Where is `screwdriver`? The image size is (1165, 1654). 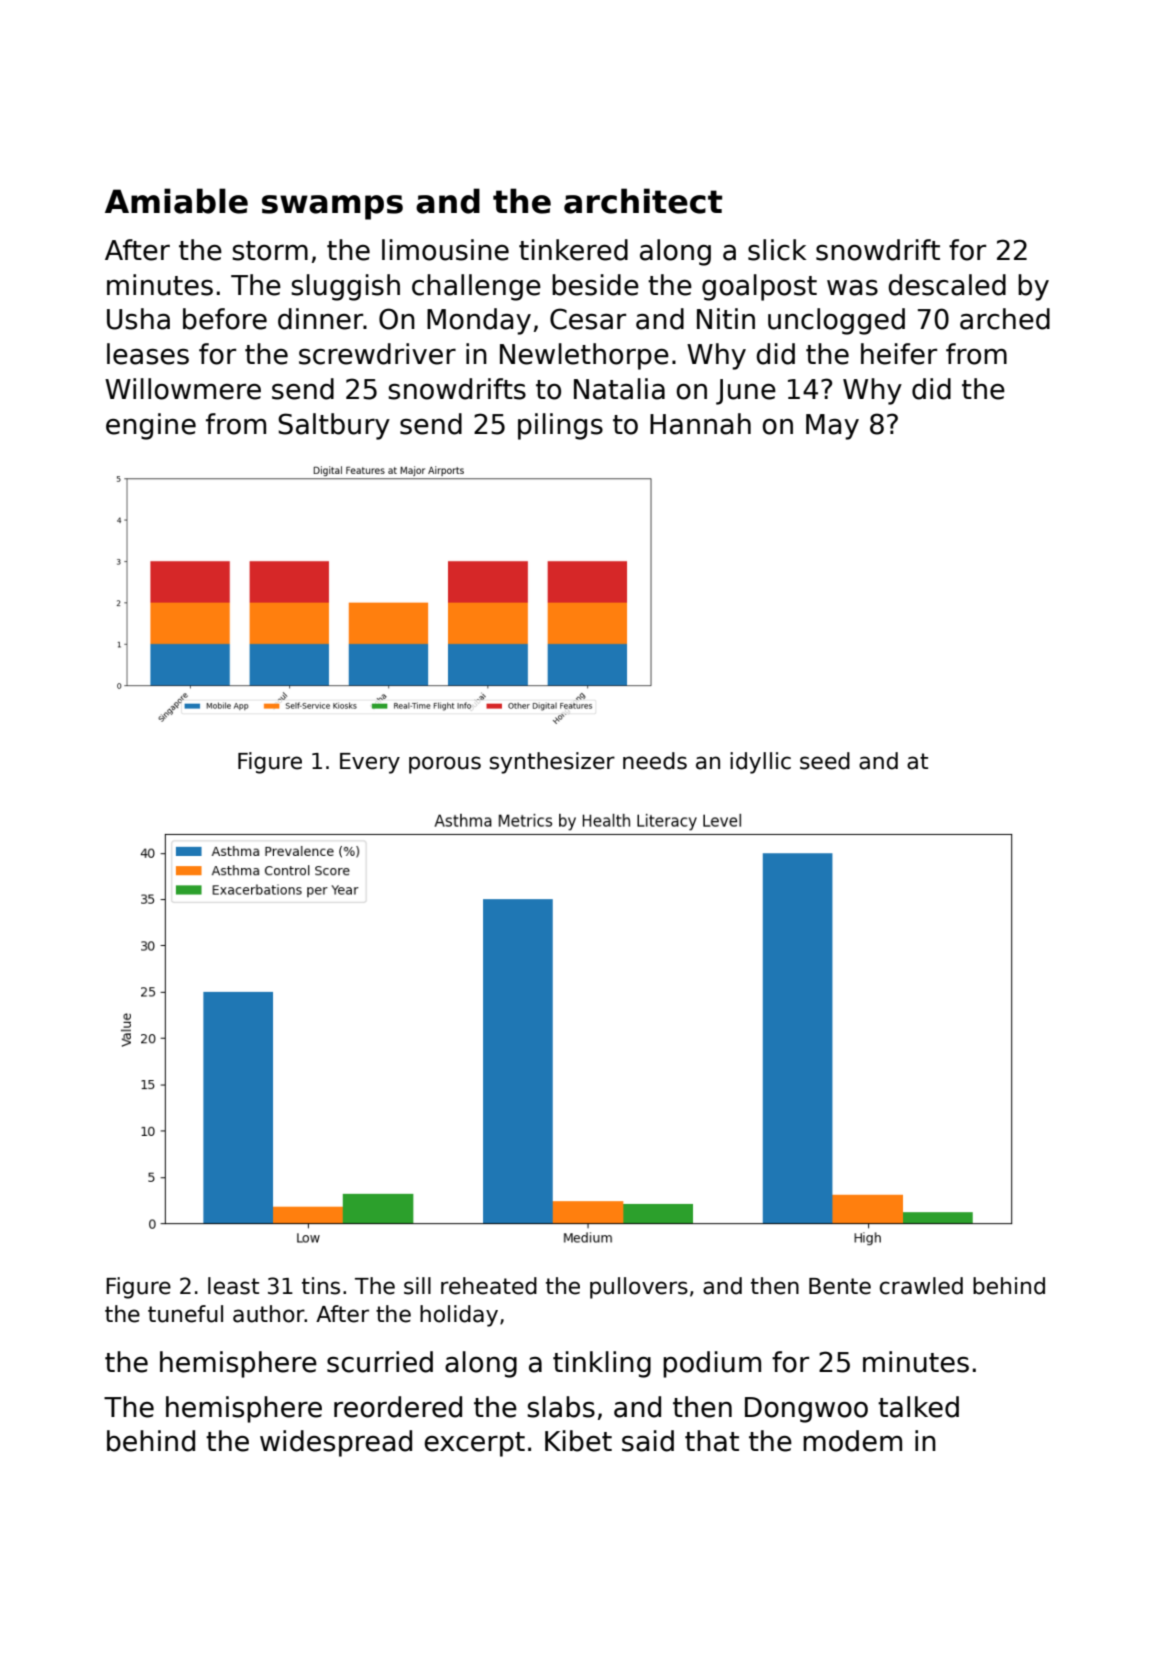
screwdriver is located at coordinates (377, 354).
